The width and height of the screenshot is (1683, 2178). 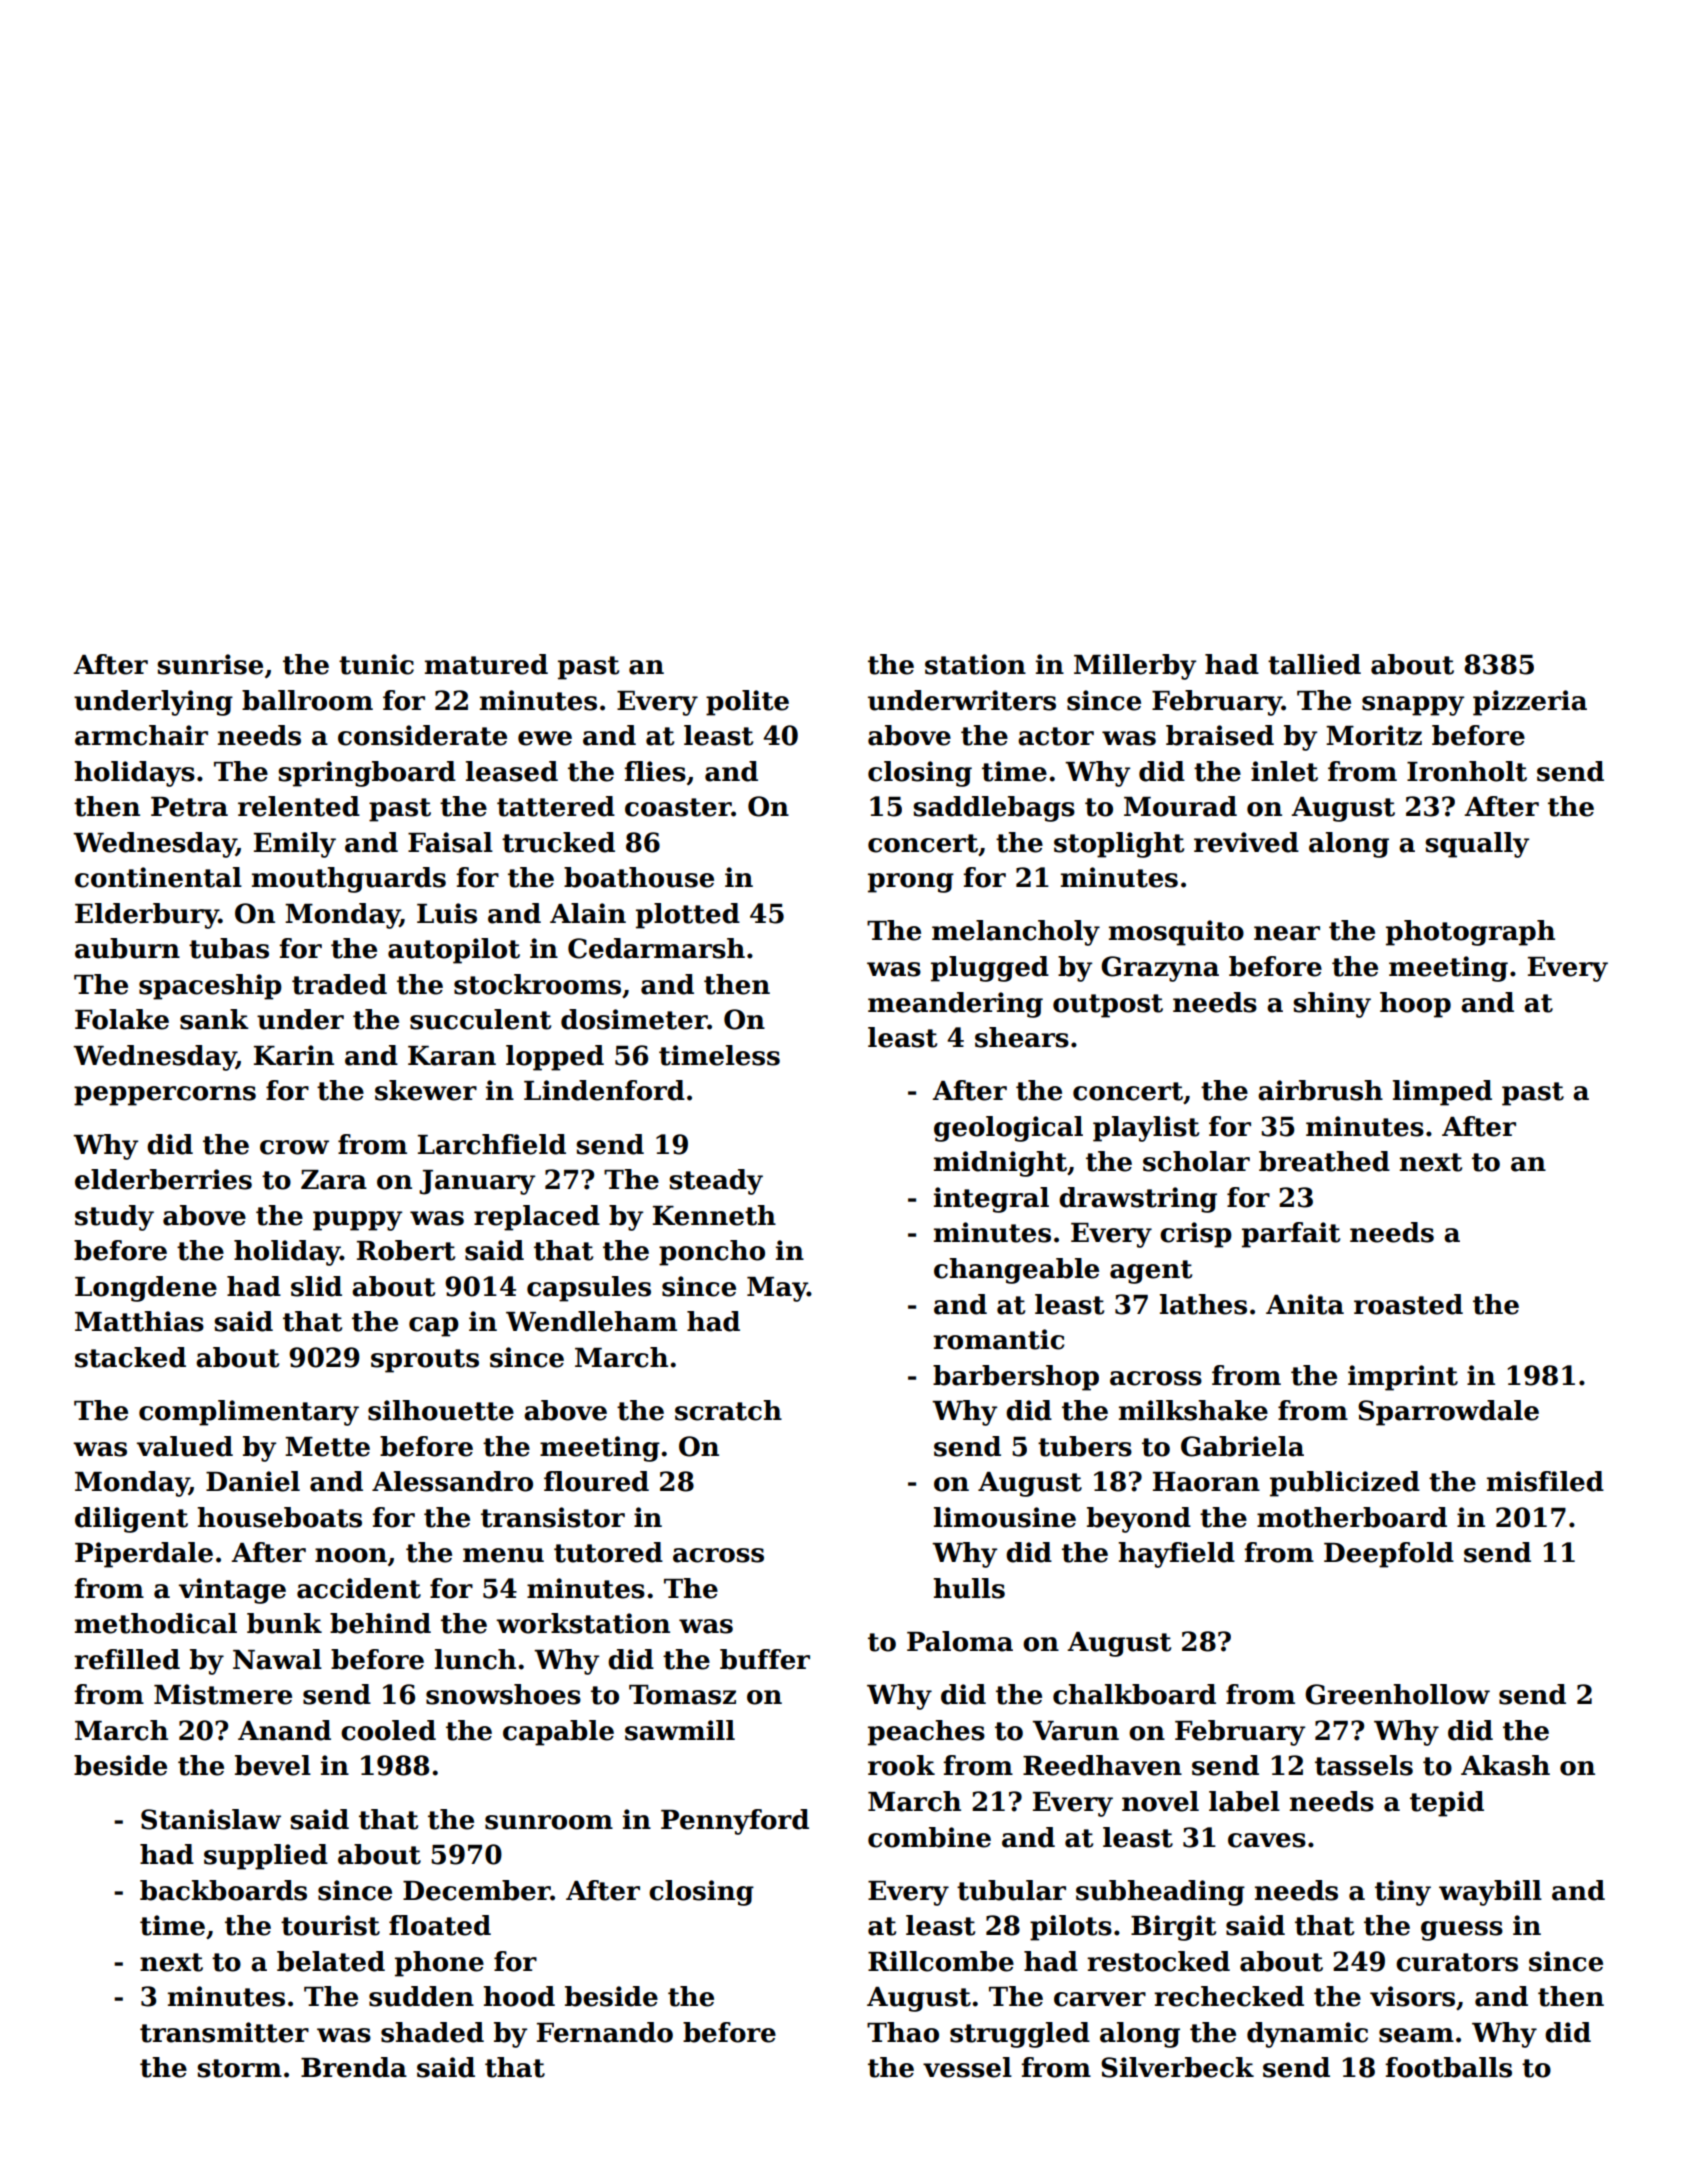 I want to click on floured, so click(x=596, y=1481).
